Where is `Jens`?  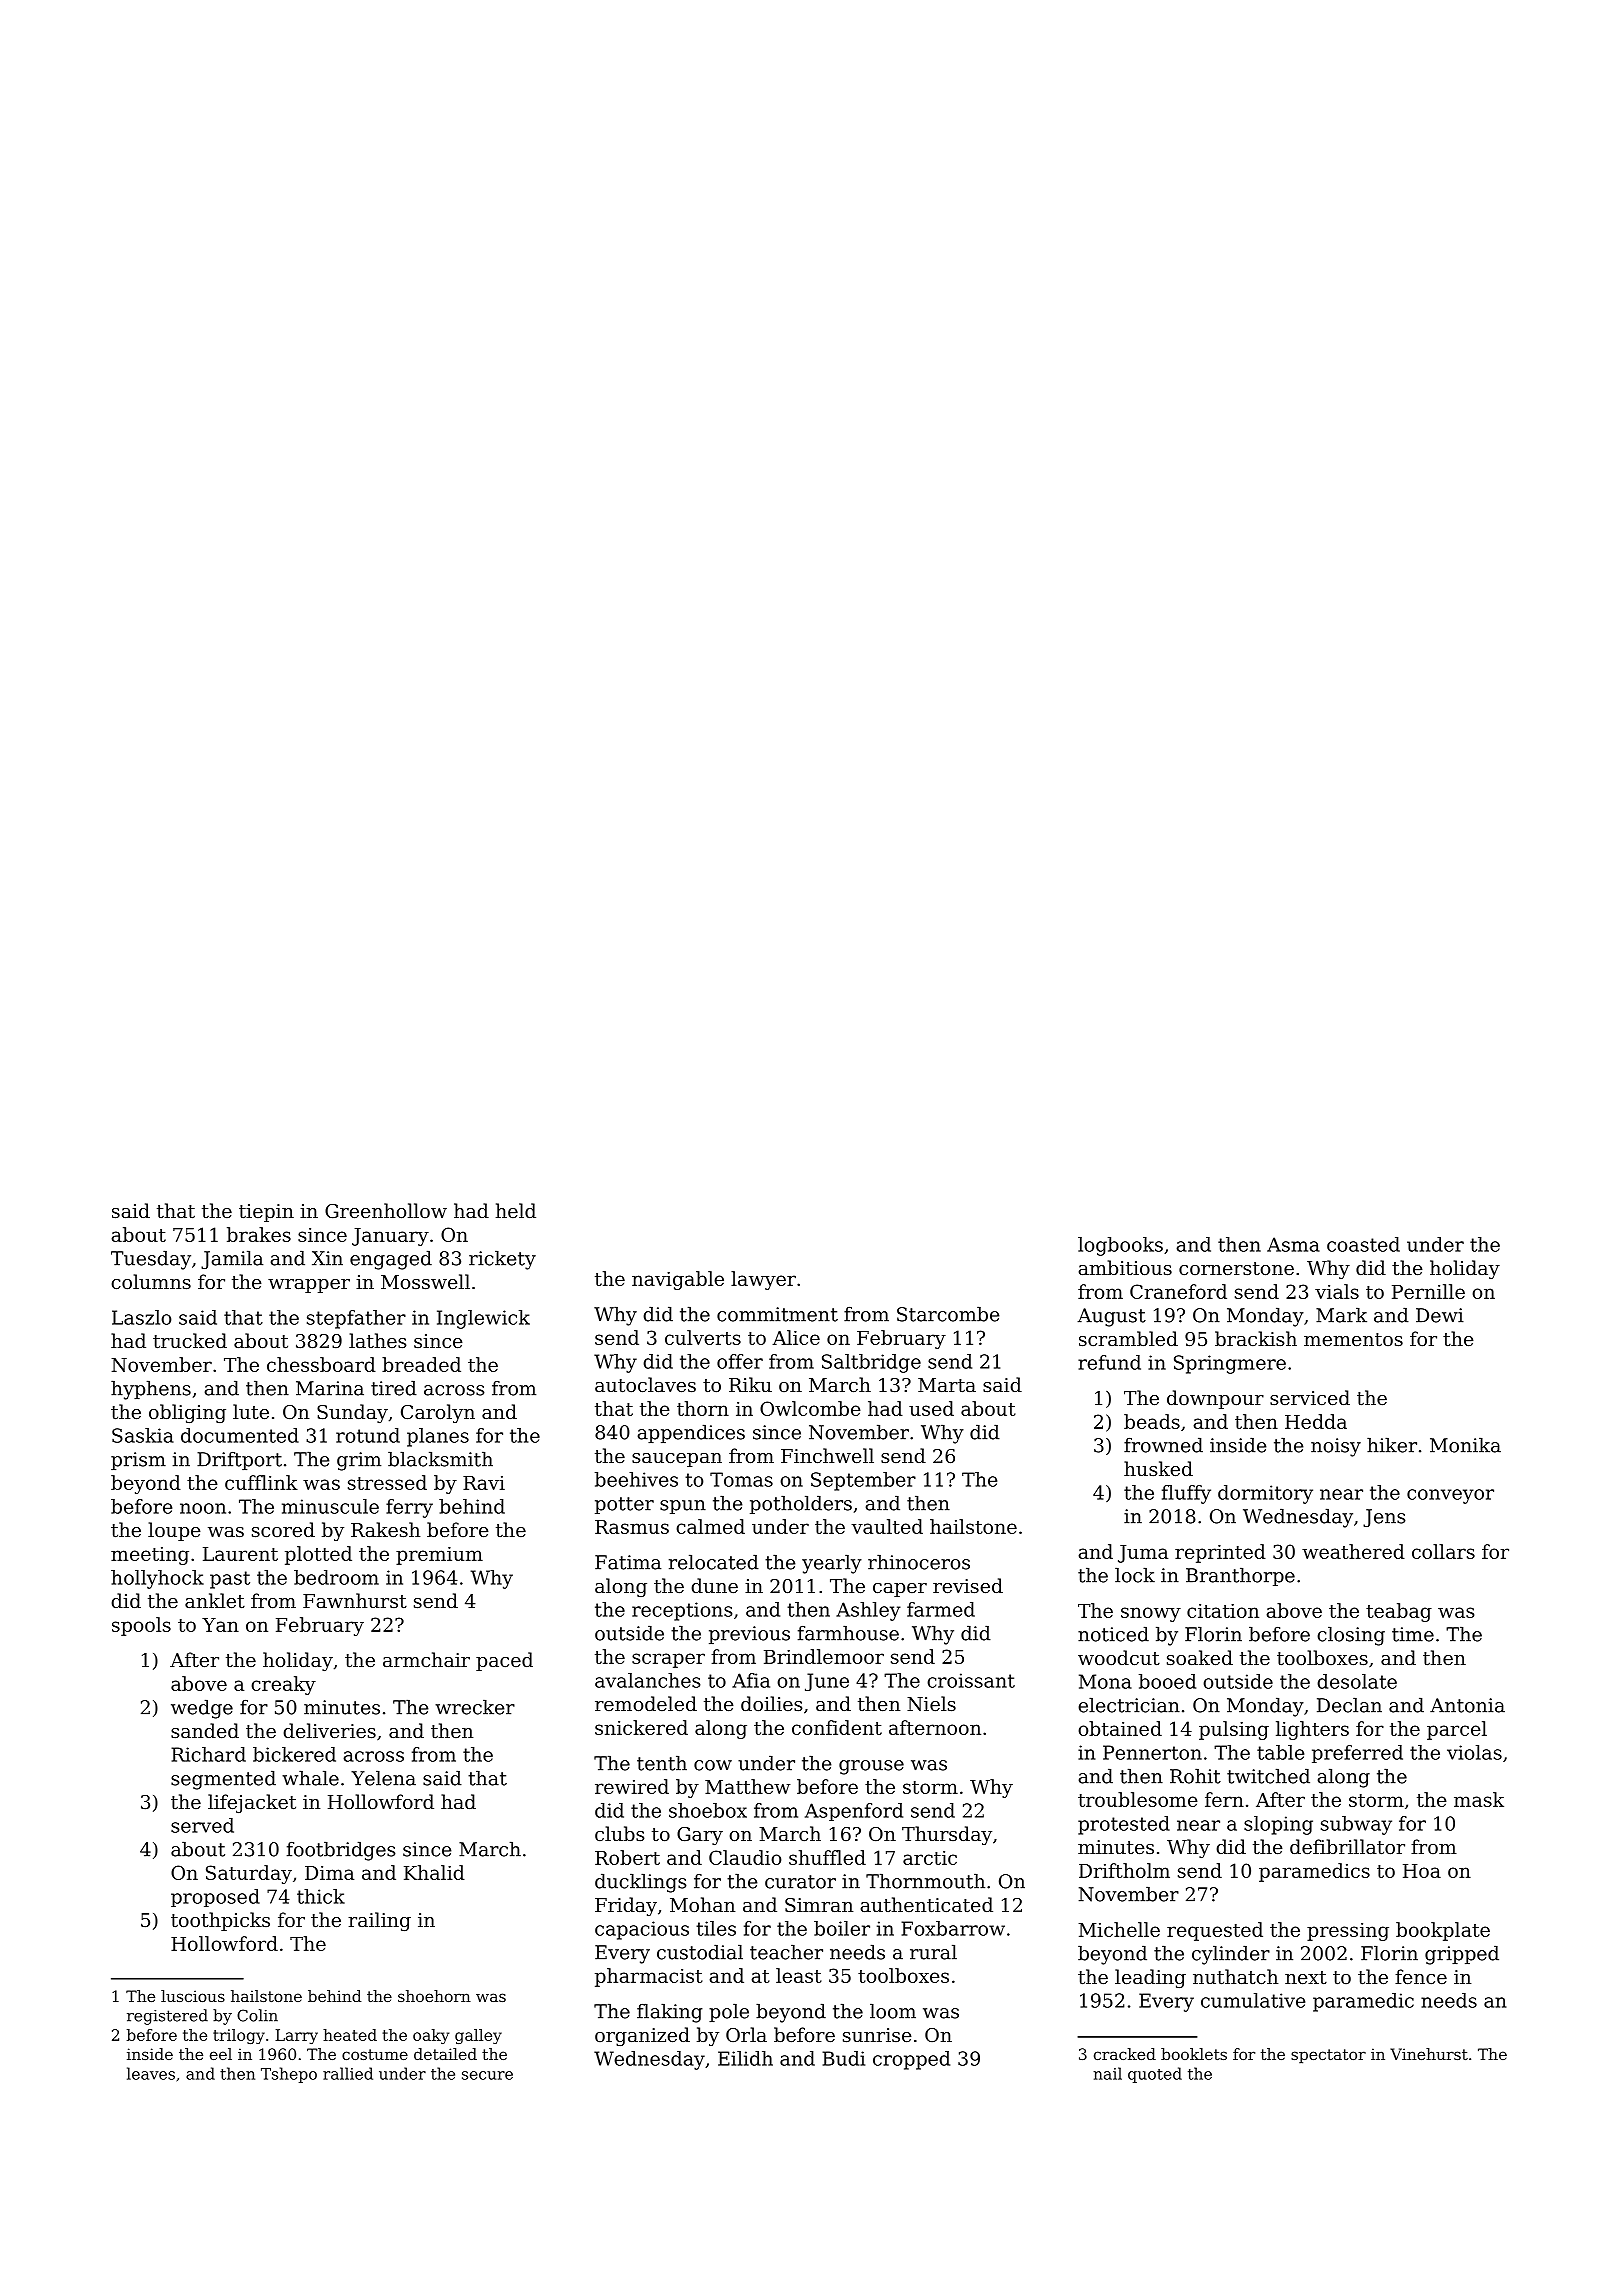
Jens is located at coordinates (1384, 1518).
